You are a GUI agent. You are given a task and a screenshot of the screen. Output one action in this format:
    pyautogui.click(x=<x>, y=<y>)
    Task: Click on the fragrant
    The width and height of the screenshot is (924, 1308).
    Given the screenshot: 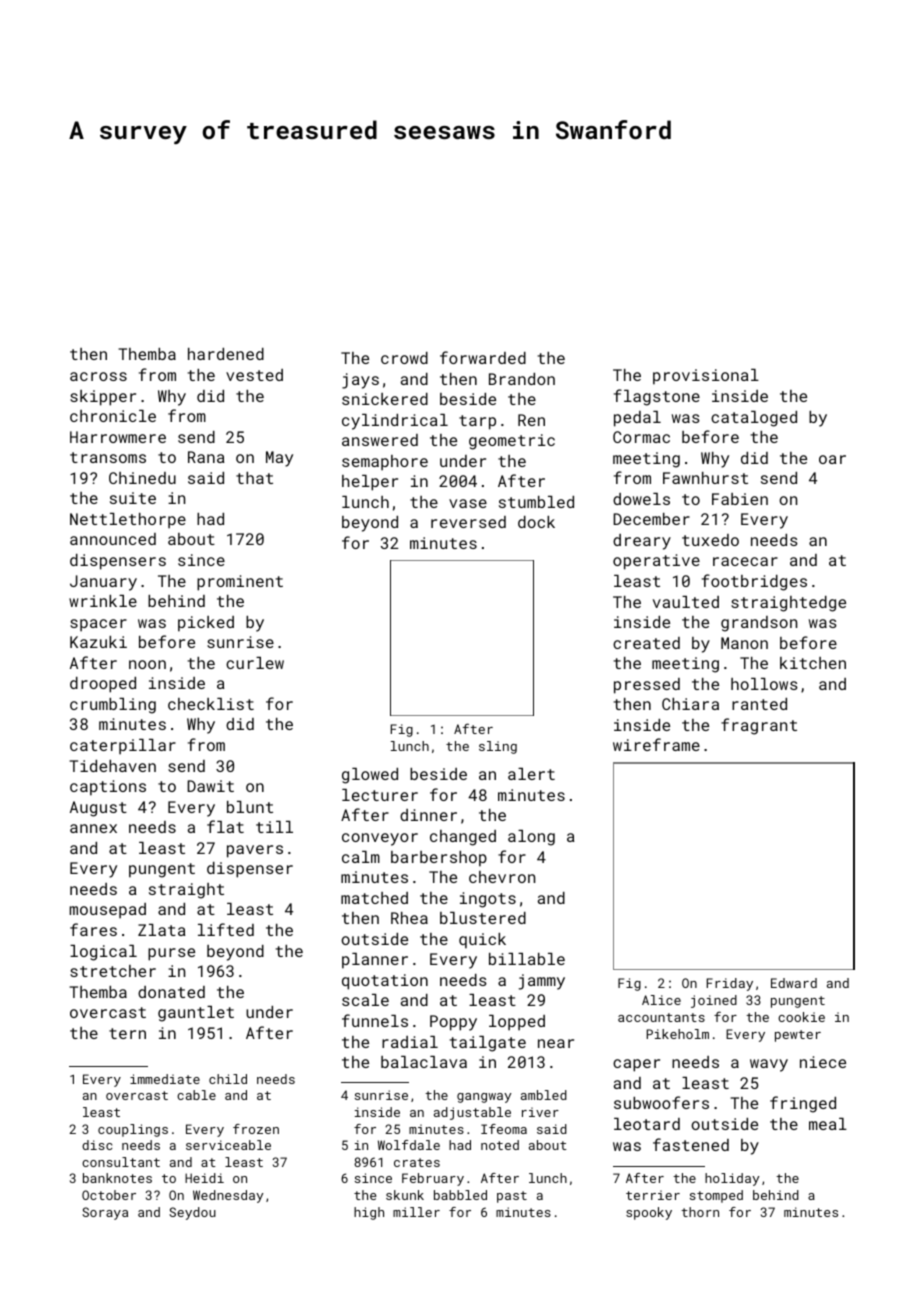 What is the action you would take?
    pyautogui.click(x=759, y=726)
